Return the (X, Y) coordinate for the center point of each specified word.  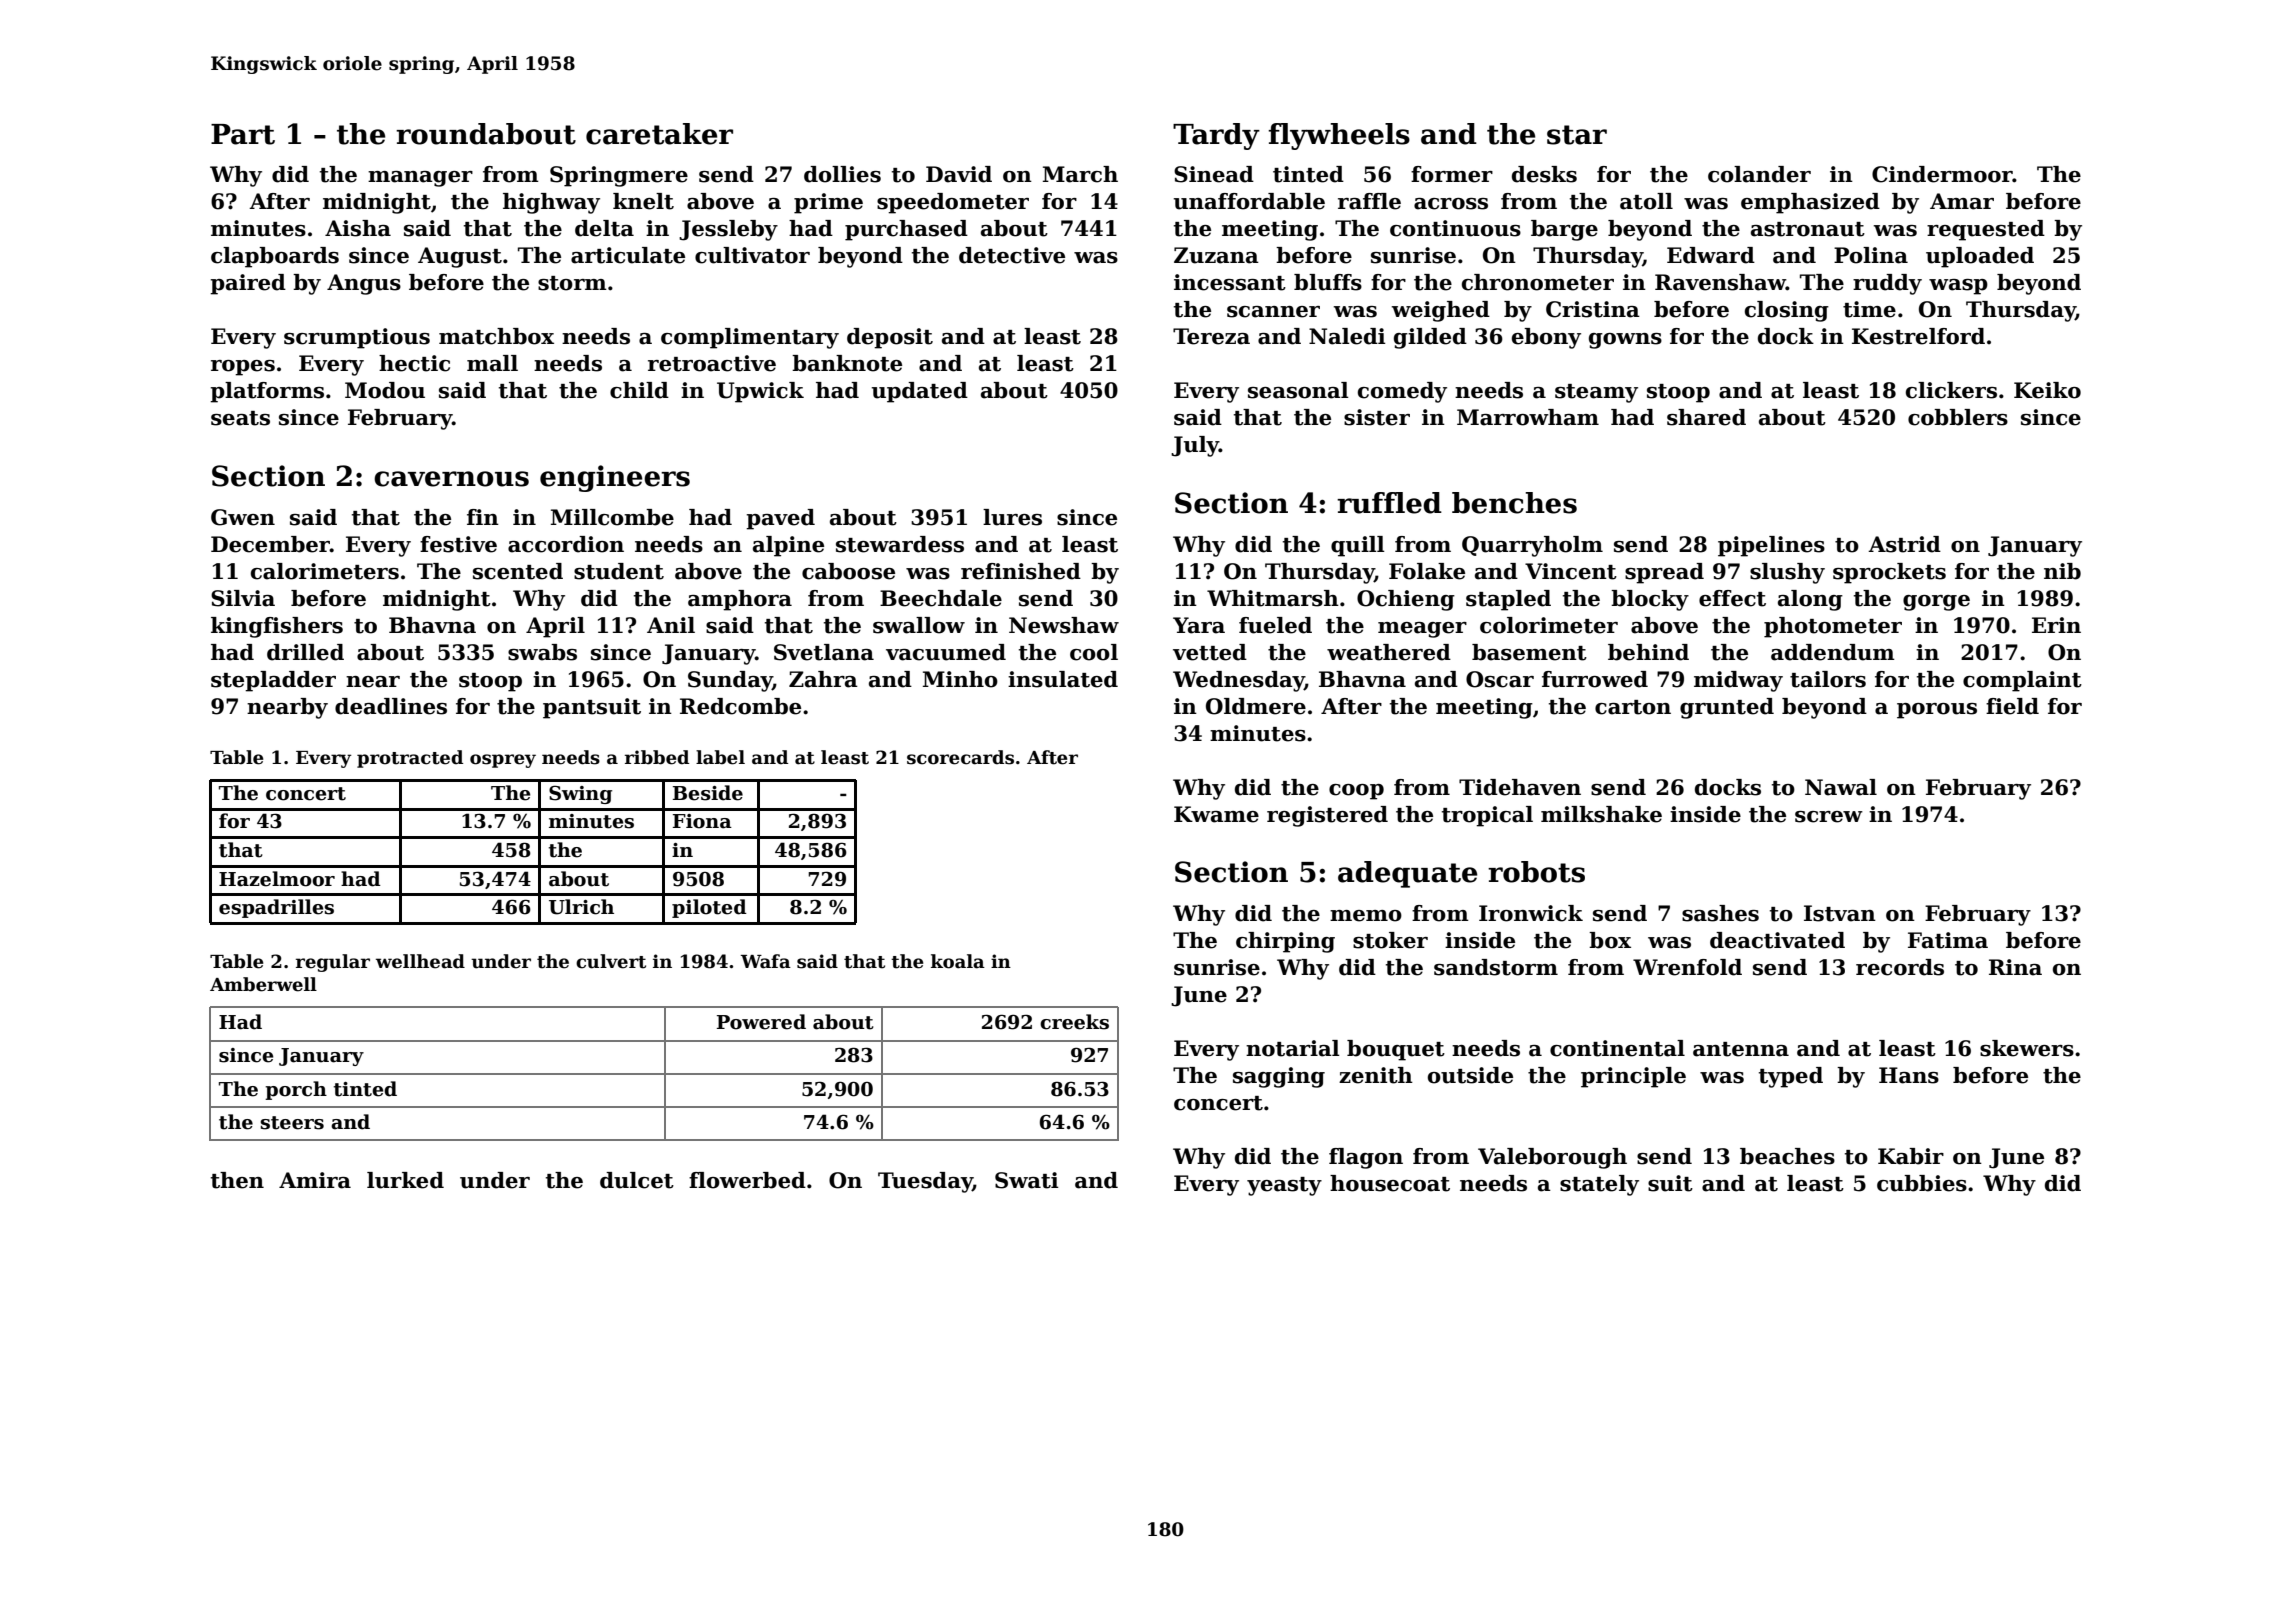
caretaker (659, 134)
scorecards (960, 757)
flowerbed (747, 1180)
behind (1648, 652)
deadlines (391, 706)
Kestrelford (1918, 336)
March (1080, 174)
